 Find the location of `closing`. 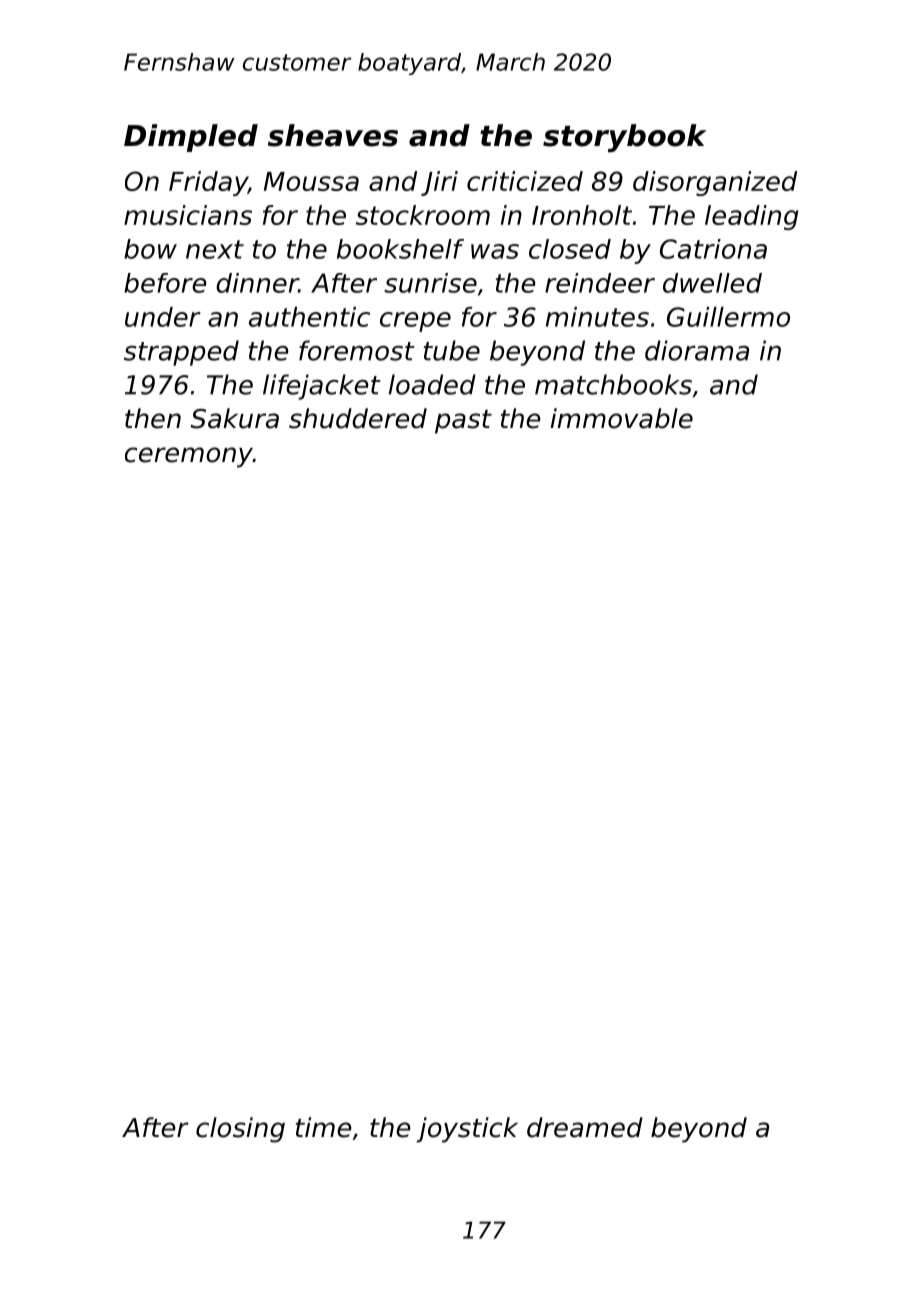

closing is located at coordinates (240, 1130).
